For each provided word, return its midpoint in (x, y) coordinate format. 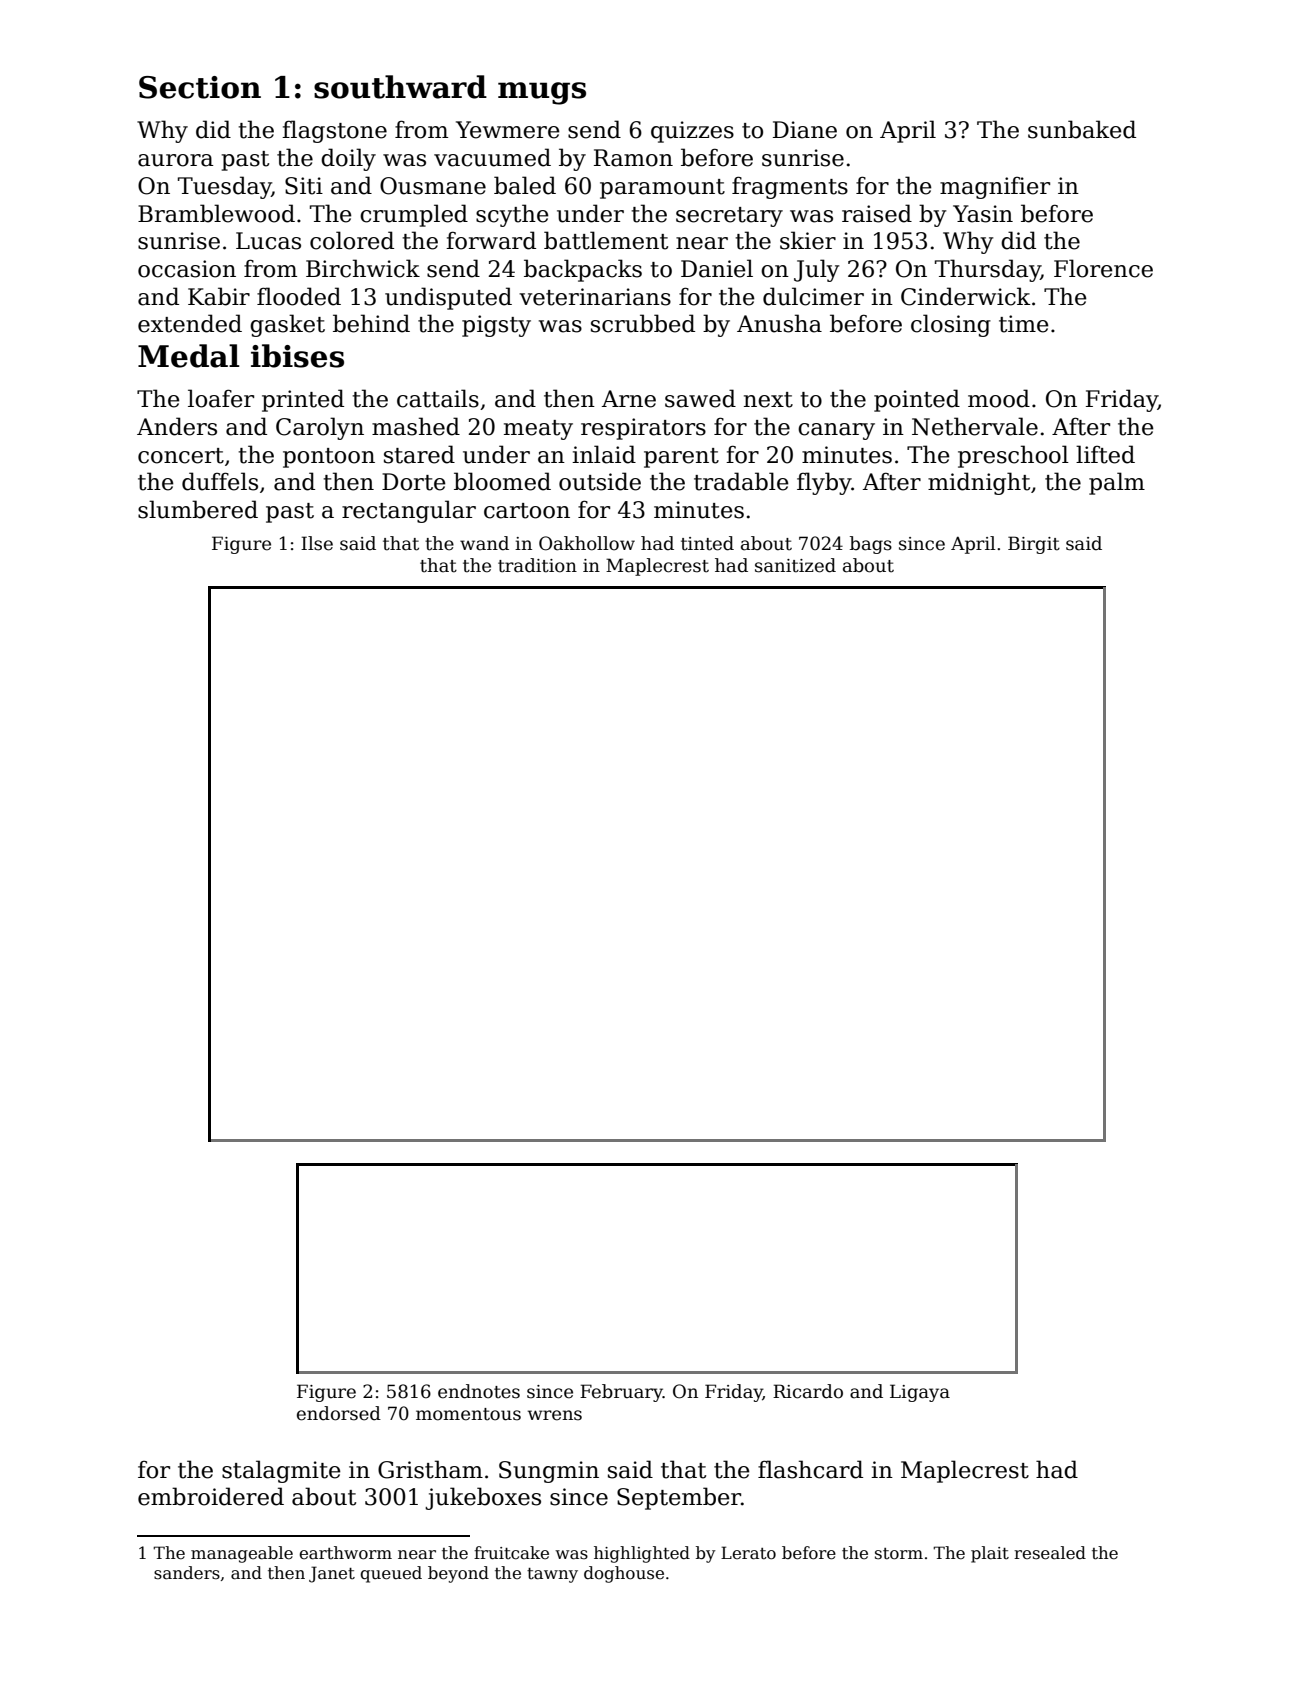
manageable (242, 1554)
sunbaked (1082, 129)
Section (200, 87)
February (621, 1393)
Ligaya (920, 1393)
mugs (542, 93)
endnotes (479, 1391)
